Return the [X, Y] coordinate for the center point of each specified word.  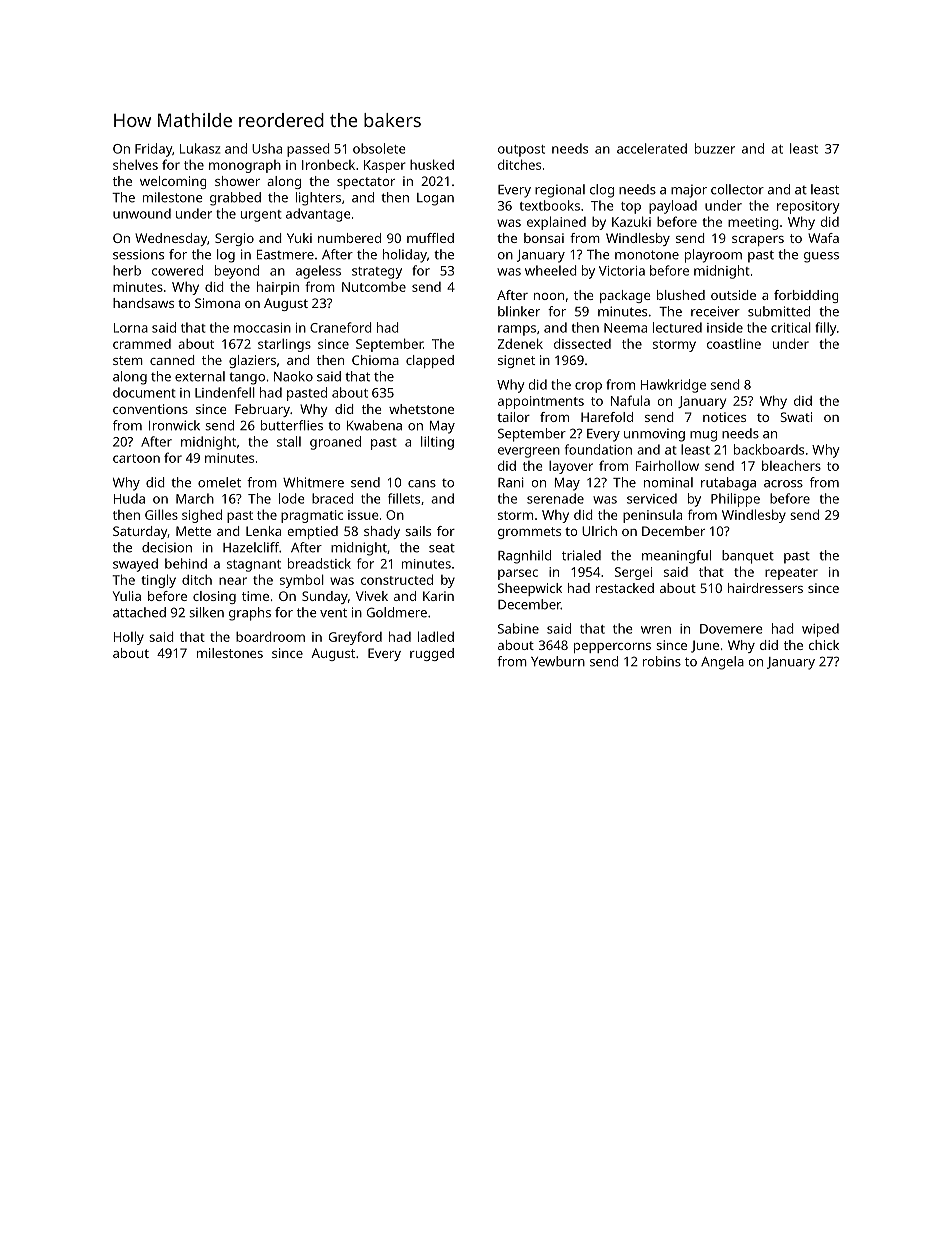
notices [724, 417]
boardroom [270, 636]
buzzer [715, 148]
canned [172, 360]
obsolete [379, 148]
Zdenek [520, 343]
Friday [153, 150]
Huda [129, 498]
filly [825, 329]
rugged [432, 654]
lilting [437, 443]
